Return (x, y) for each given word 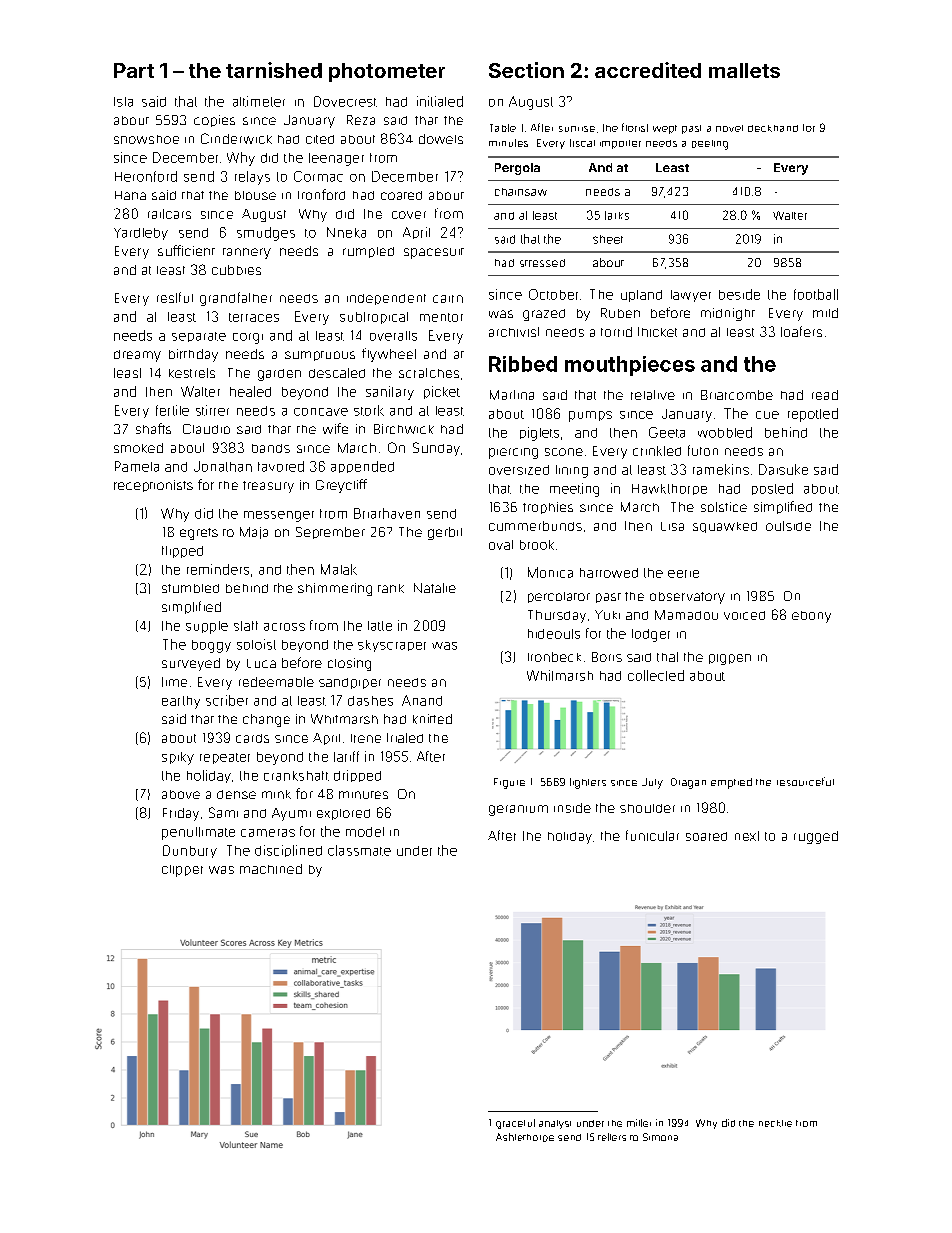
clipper (182, 871)
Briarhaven (387, 513)
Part (134, 70)
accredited (648, 70)
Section (526, 70)
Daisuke (783, 469)
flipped (182, 552)
